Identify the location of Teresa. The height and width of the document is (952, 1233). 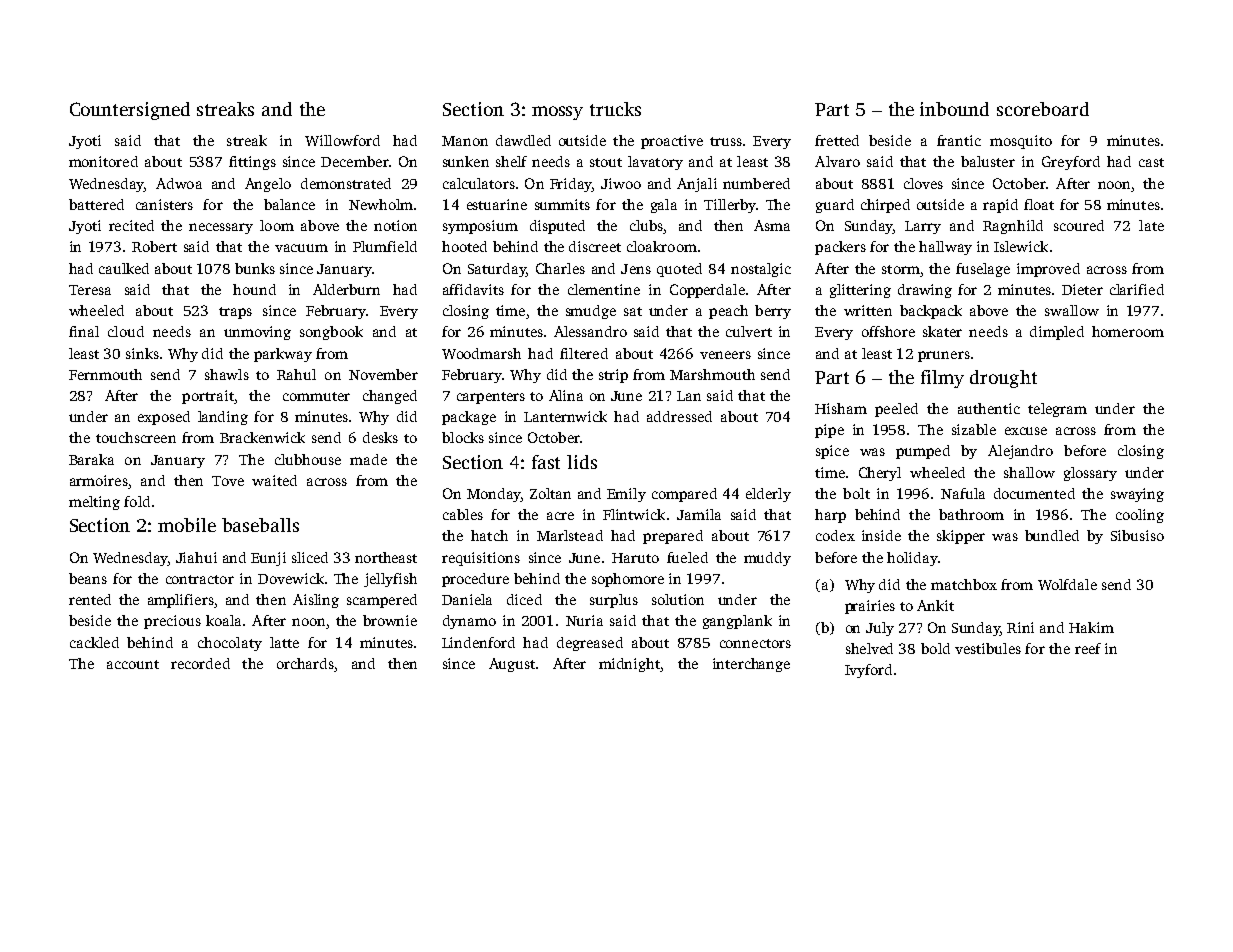
(90, 290).
